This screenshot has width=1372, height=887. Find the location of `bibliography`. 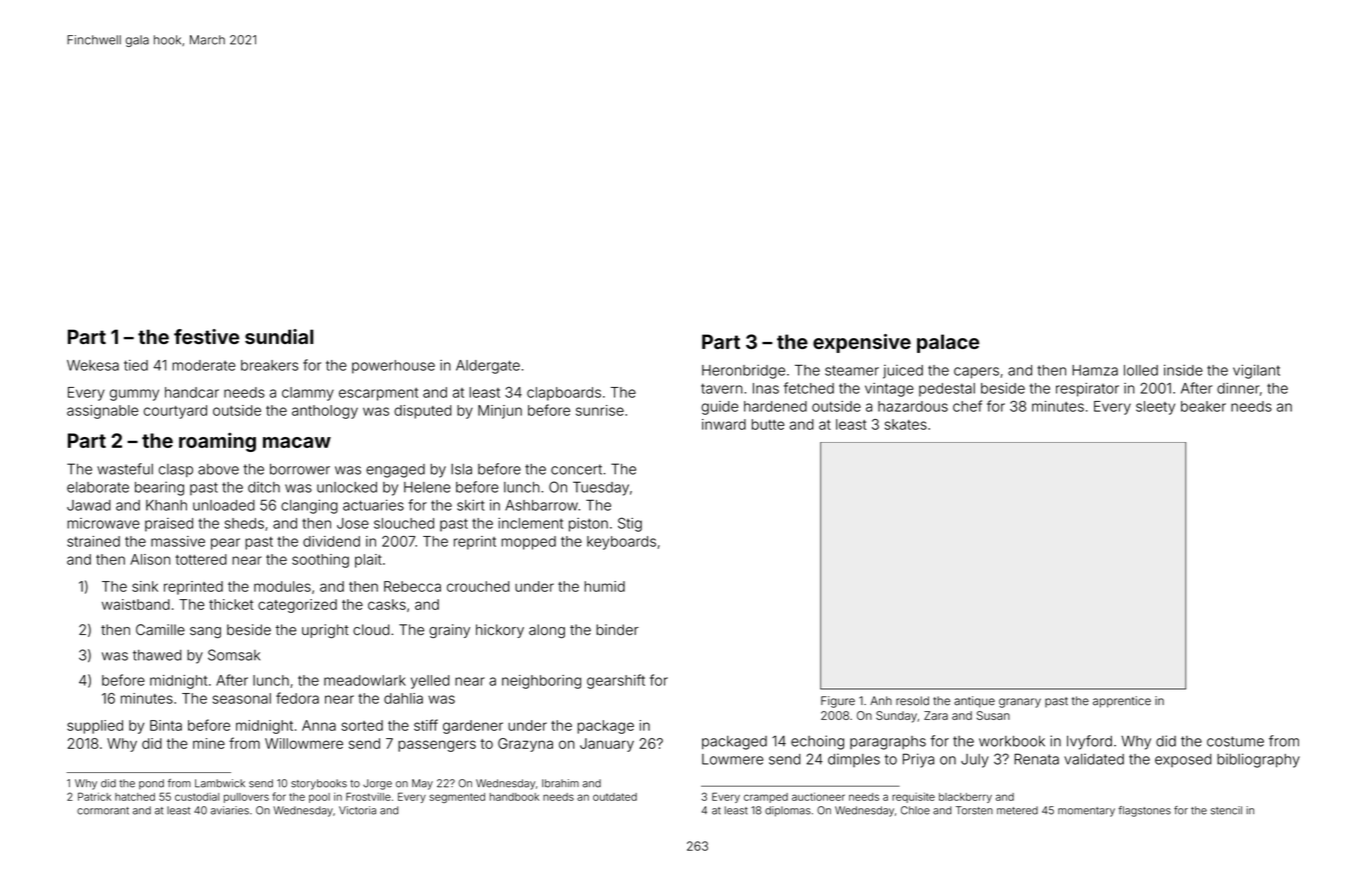

bibliography is located at coordinates (1258, 760).
